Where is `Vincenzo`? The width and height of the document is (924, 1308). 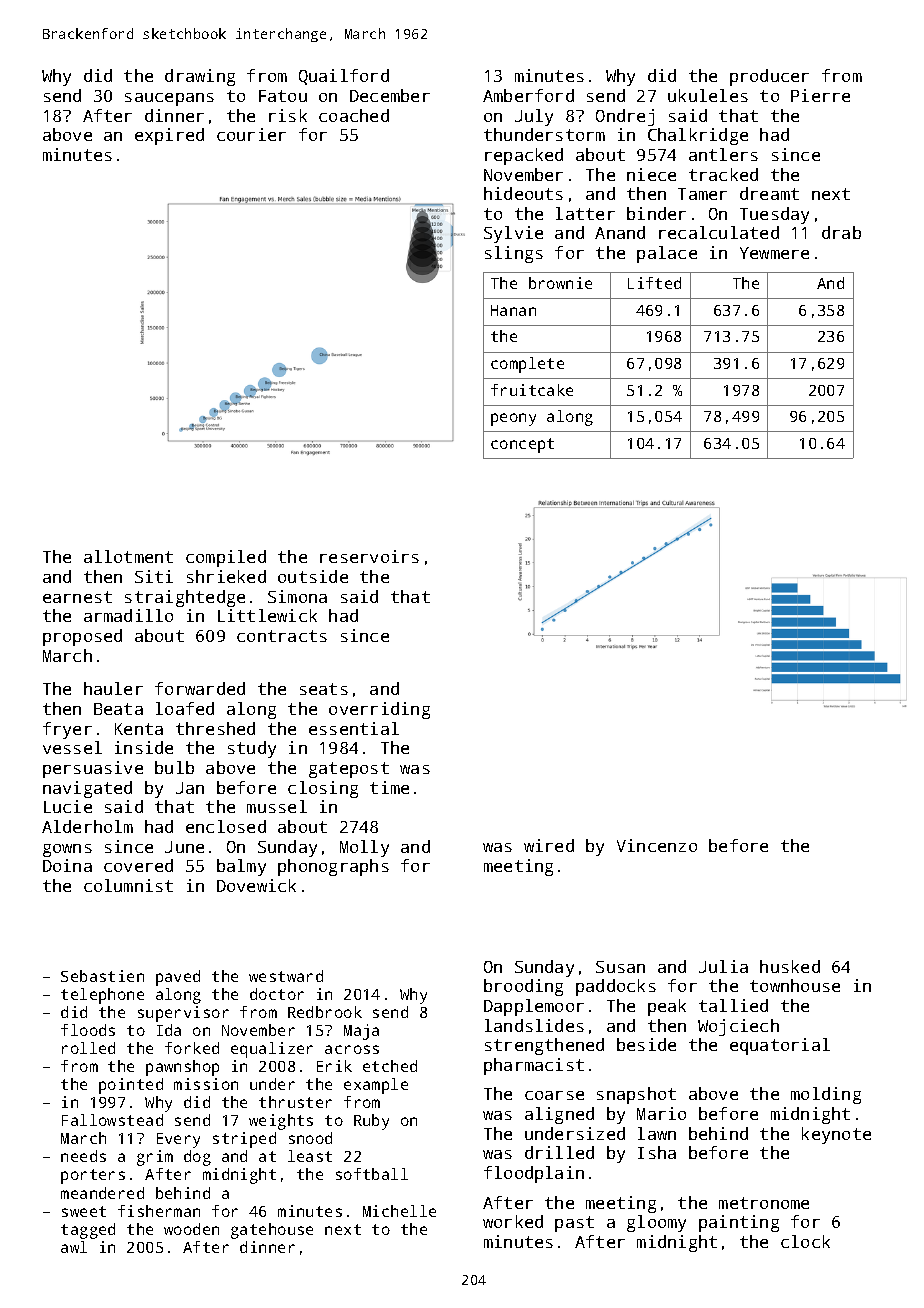 Vincenzo is located at coordinates (657, 845).
